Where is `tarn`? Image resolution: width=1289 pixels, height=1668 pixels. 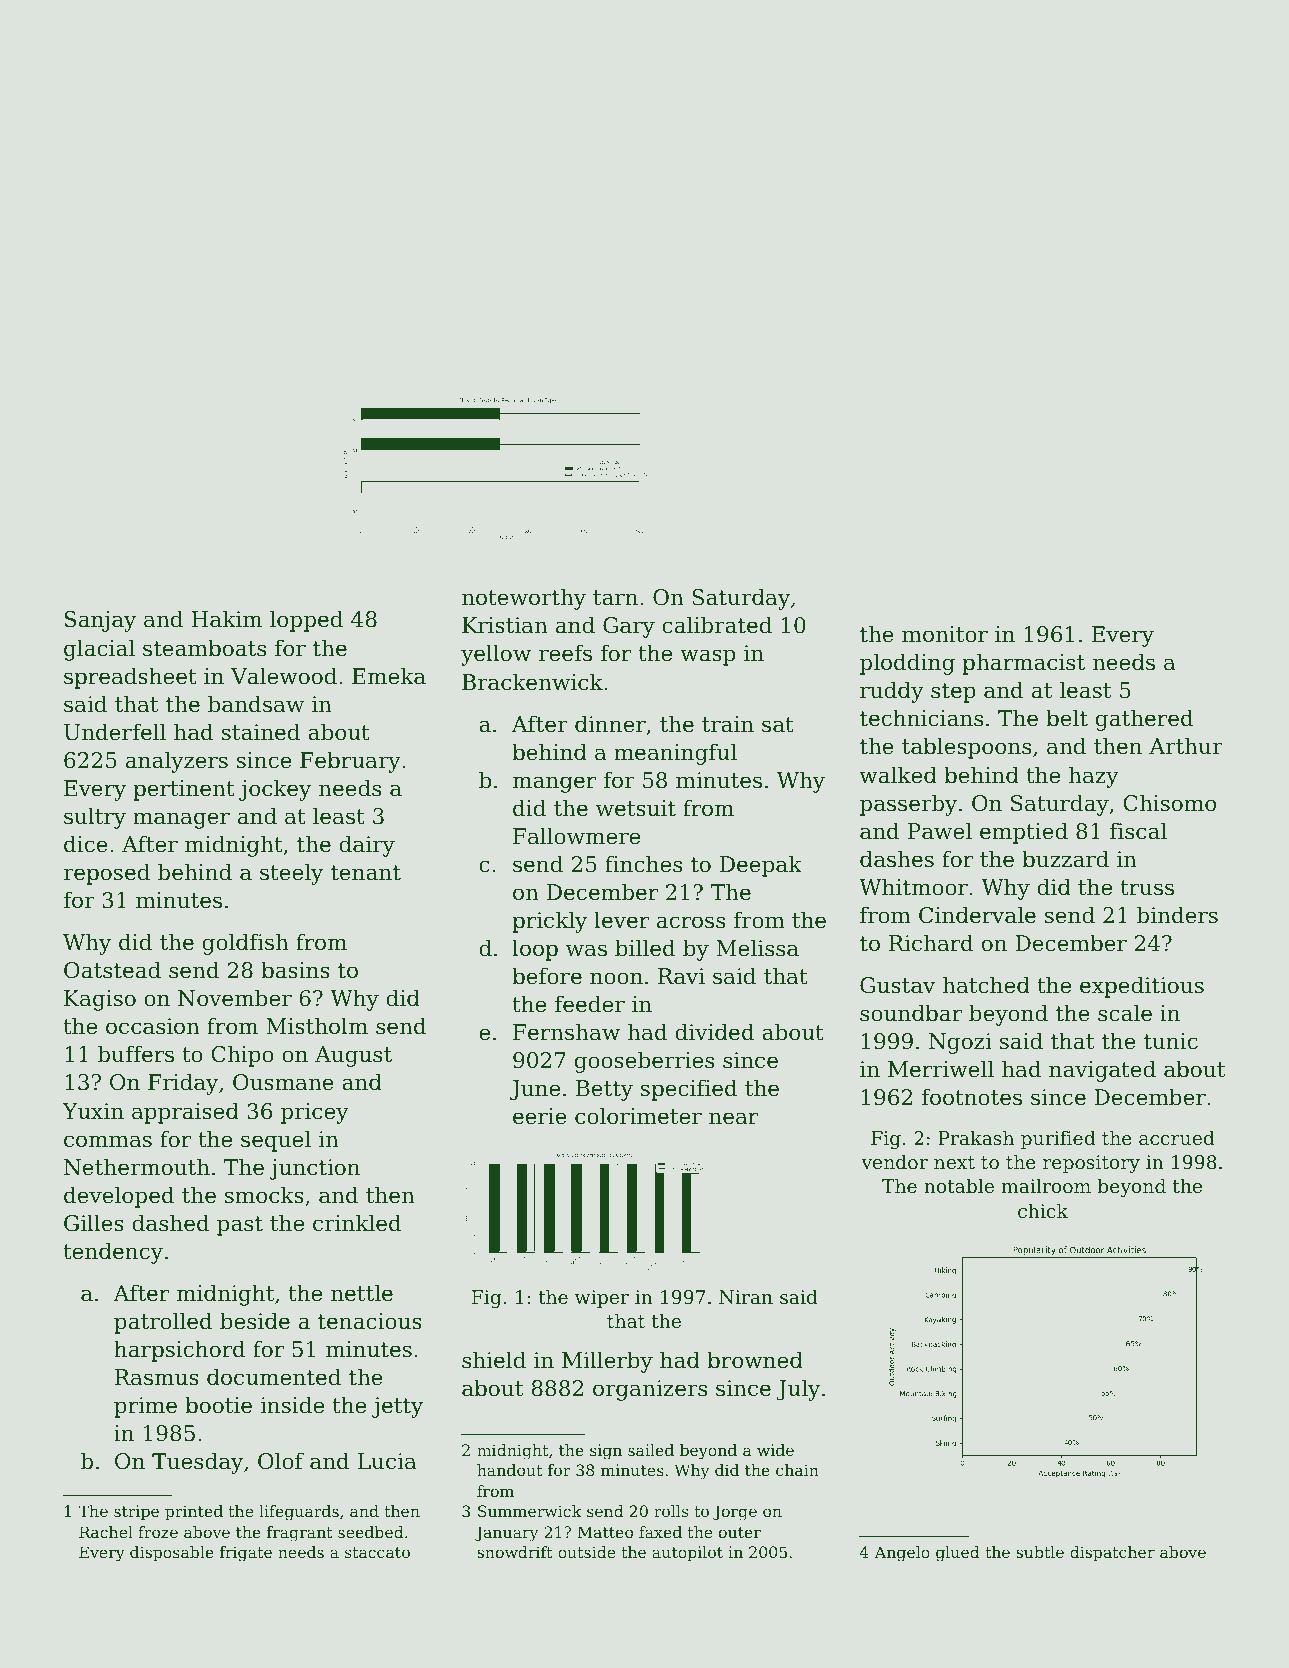
tarn is located at coordinates (615, 598).
